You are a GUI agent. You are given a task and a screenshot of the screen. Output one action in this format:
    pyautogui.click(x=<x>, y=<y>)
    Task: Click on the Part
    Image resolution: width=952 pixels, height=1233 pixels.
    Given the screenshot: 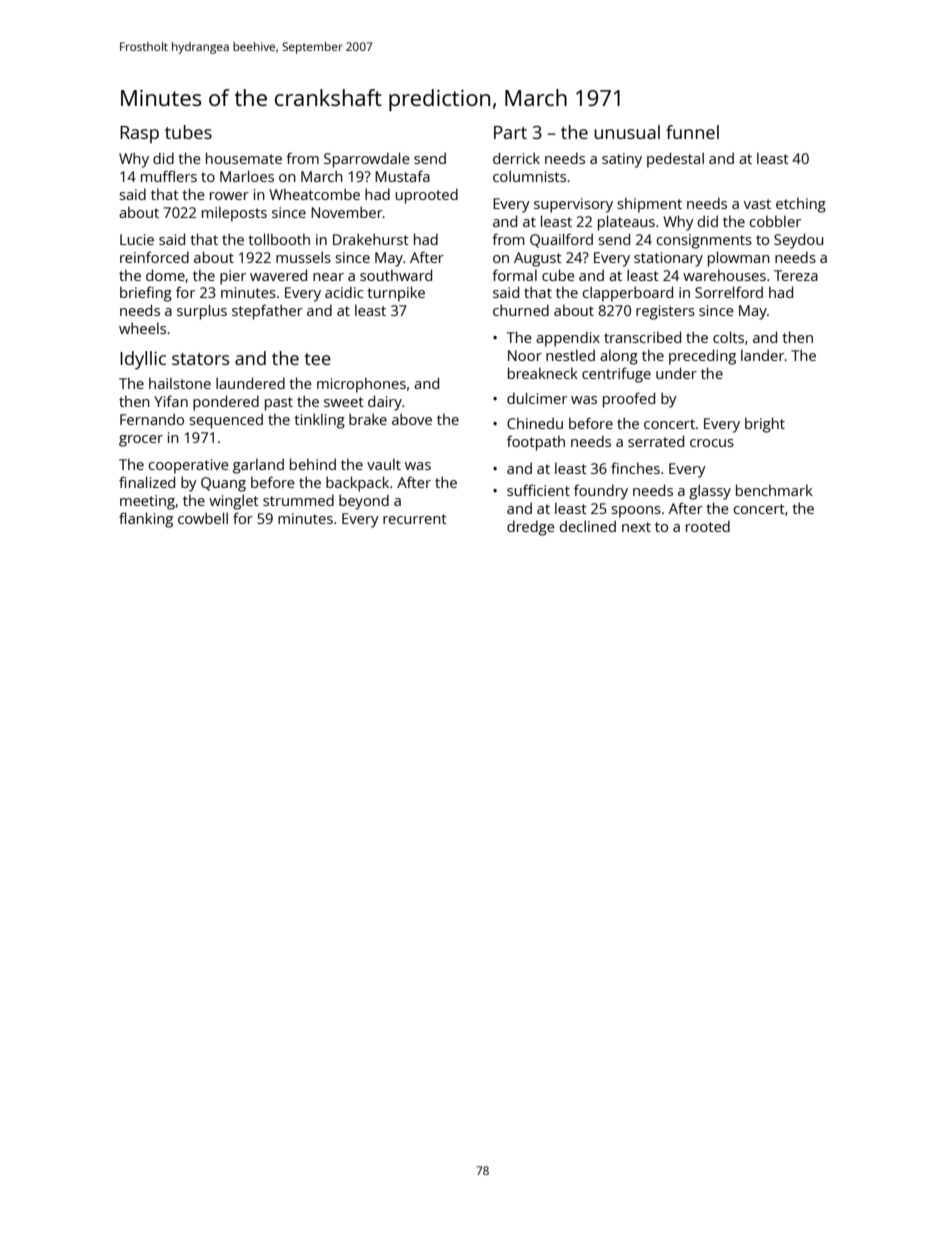 What is the action you would take?
    pyautogui.click(x=510, y=132)
